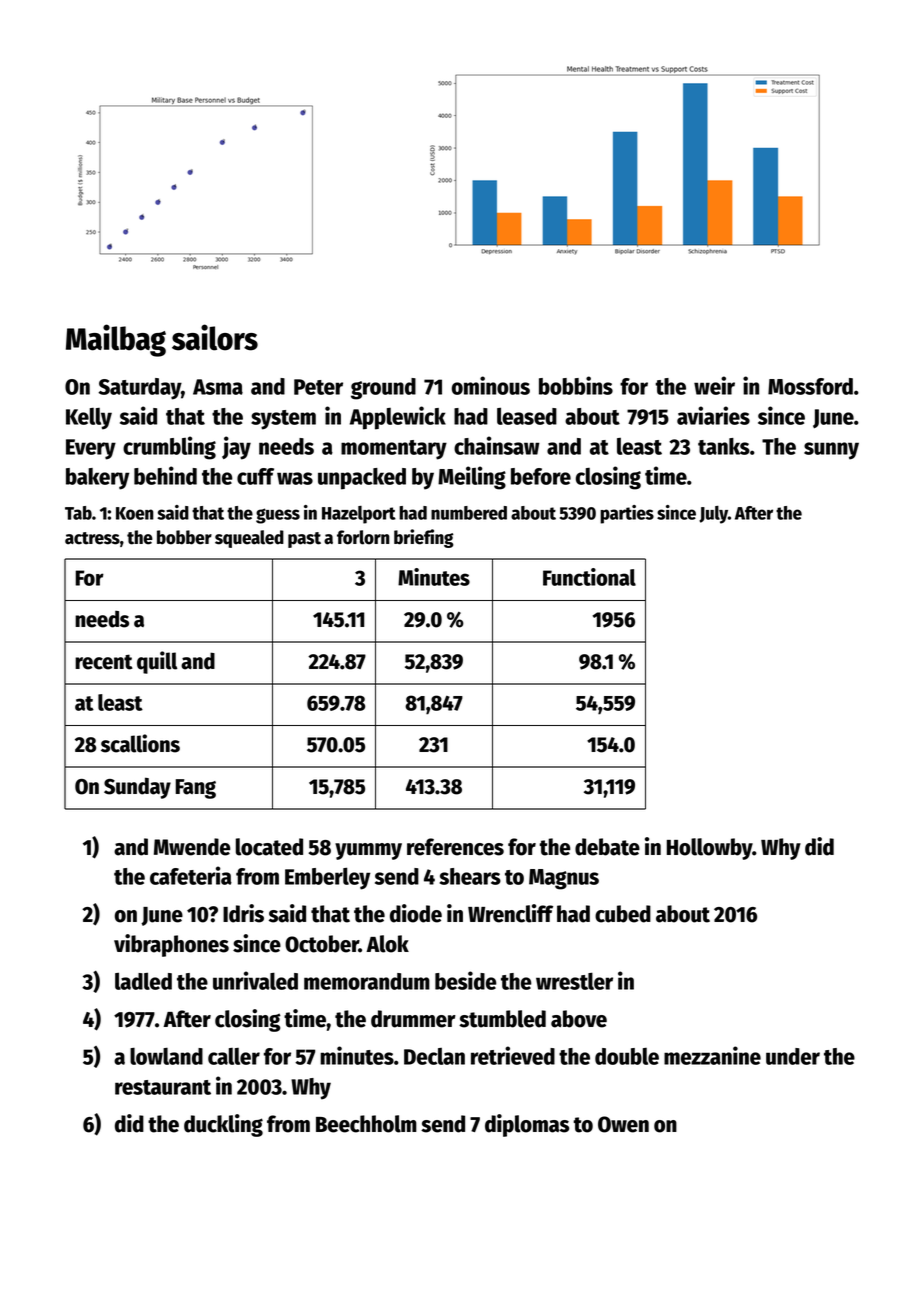  What do you see at coordinates (810, 386) in the page?
I see `Mossford` at bounding box center [810, 386].
